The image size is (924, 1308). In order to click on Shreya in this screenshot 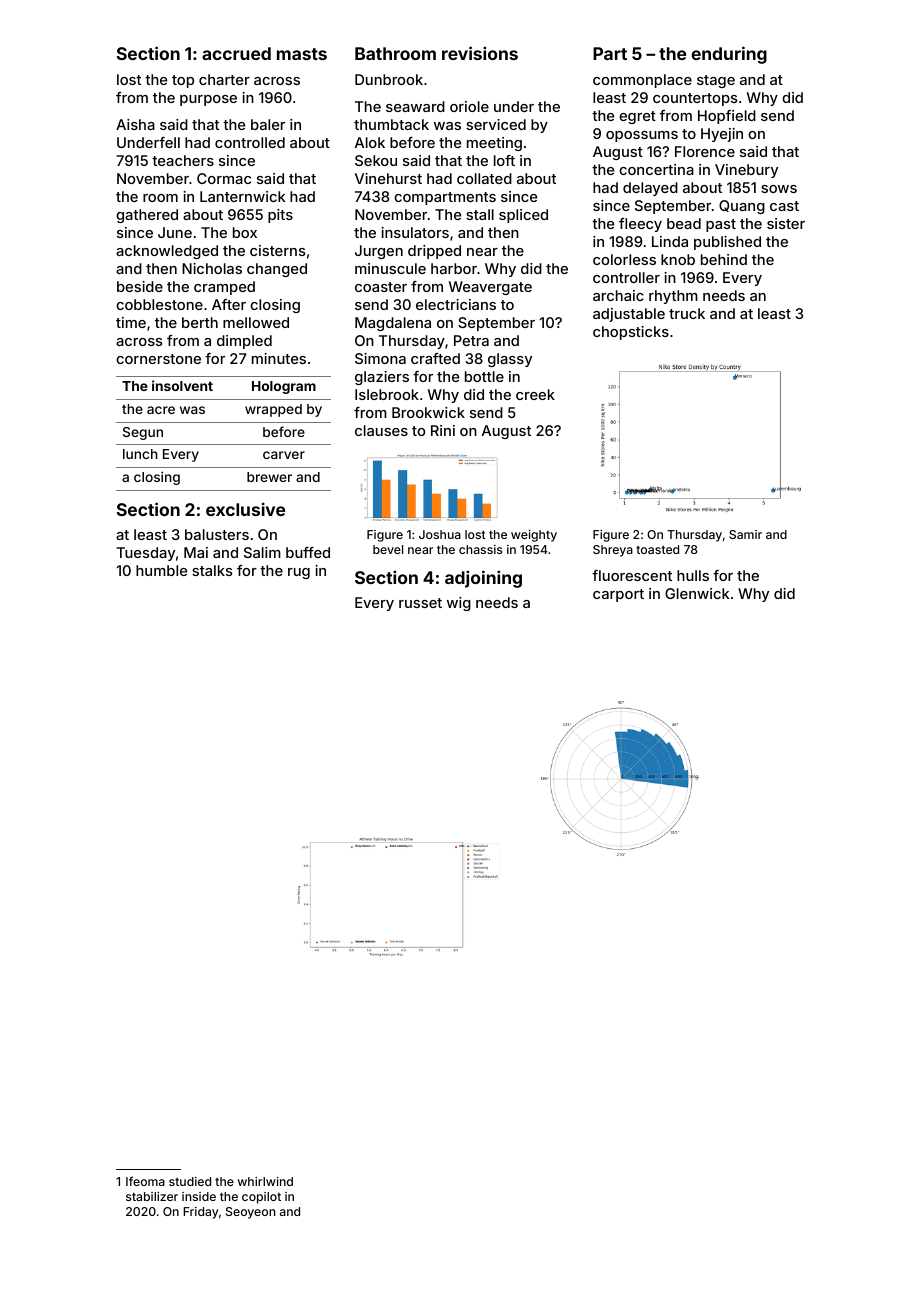, I will do `click(613, 551)`.
